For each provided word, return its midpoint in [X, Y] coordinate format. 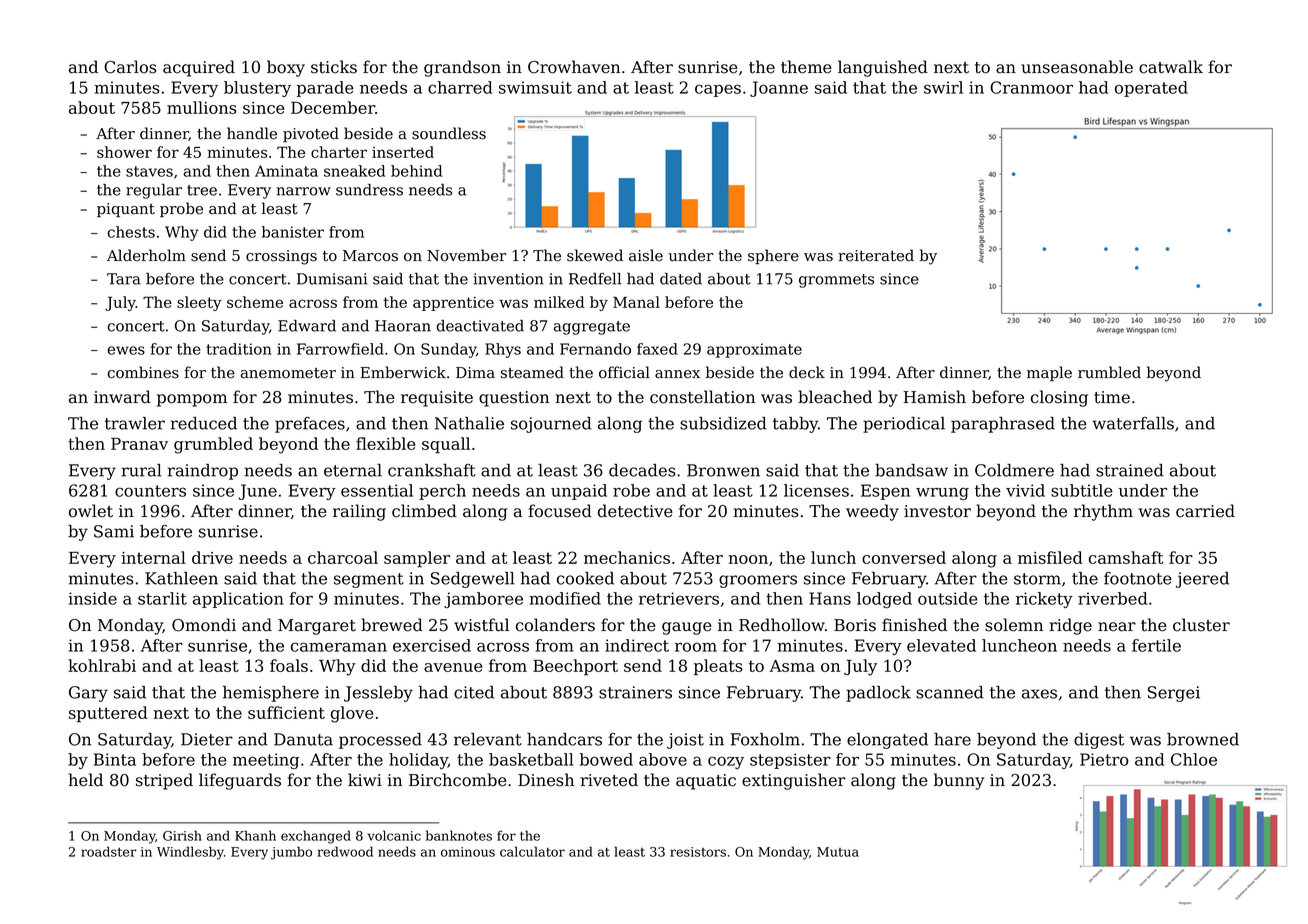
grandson [462, 68]
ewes [126, 350]
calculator [532, 851]
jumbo [291, 853]
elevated [941, 645]
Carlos [130, 67]
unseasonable [1077, 67]
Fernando [595, 349]
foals [289, 665]
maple [1049, 373]
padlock [878, 694]
